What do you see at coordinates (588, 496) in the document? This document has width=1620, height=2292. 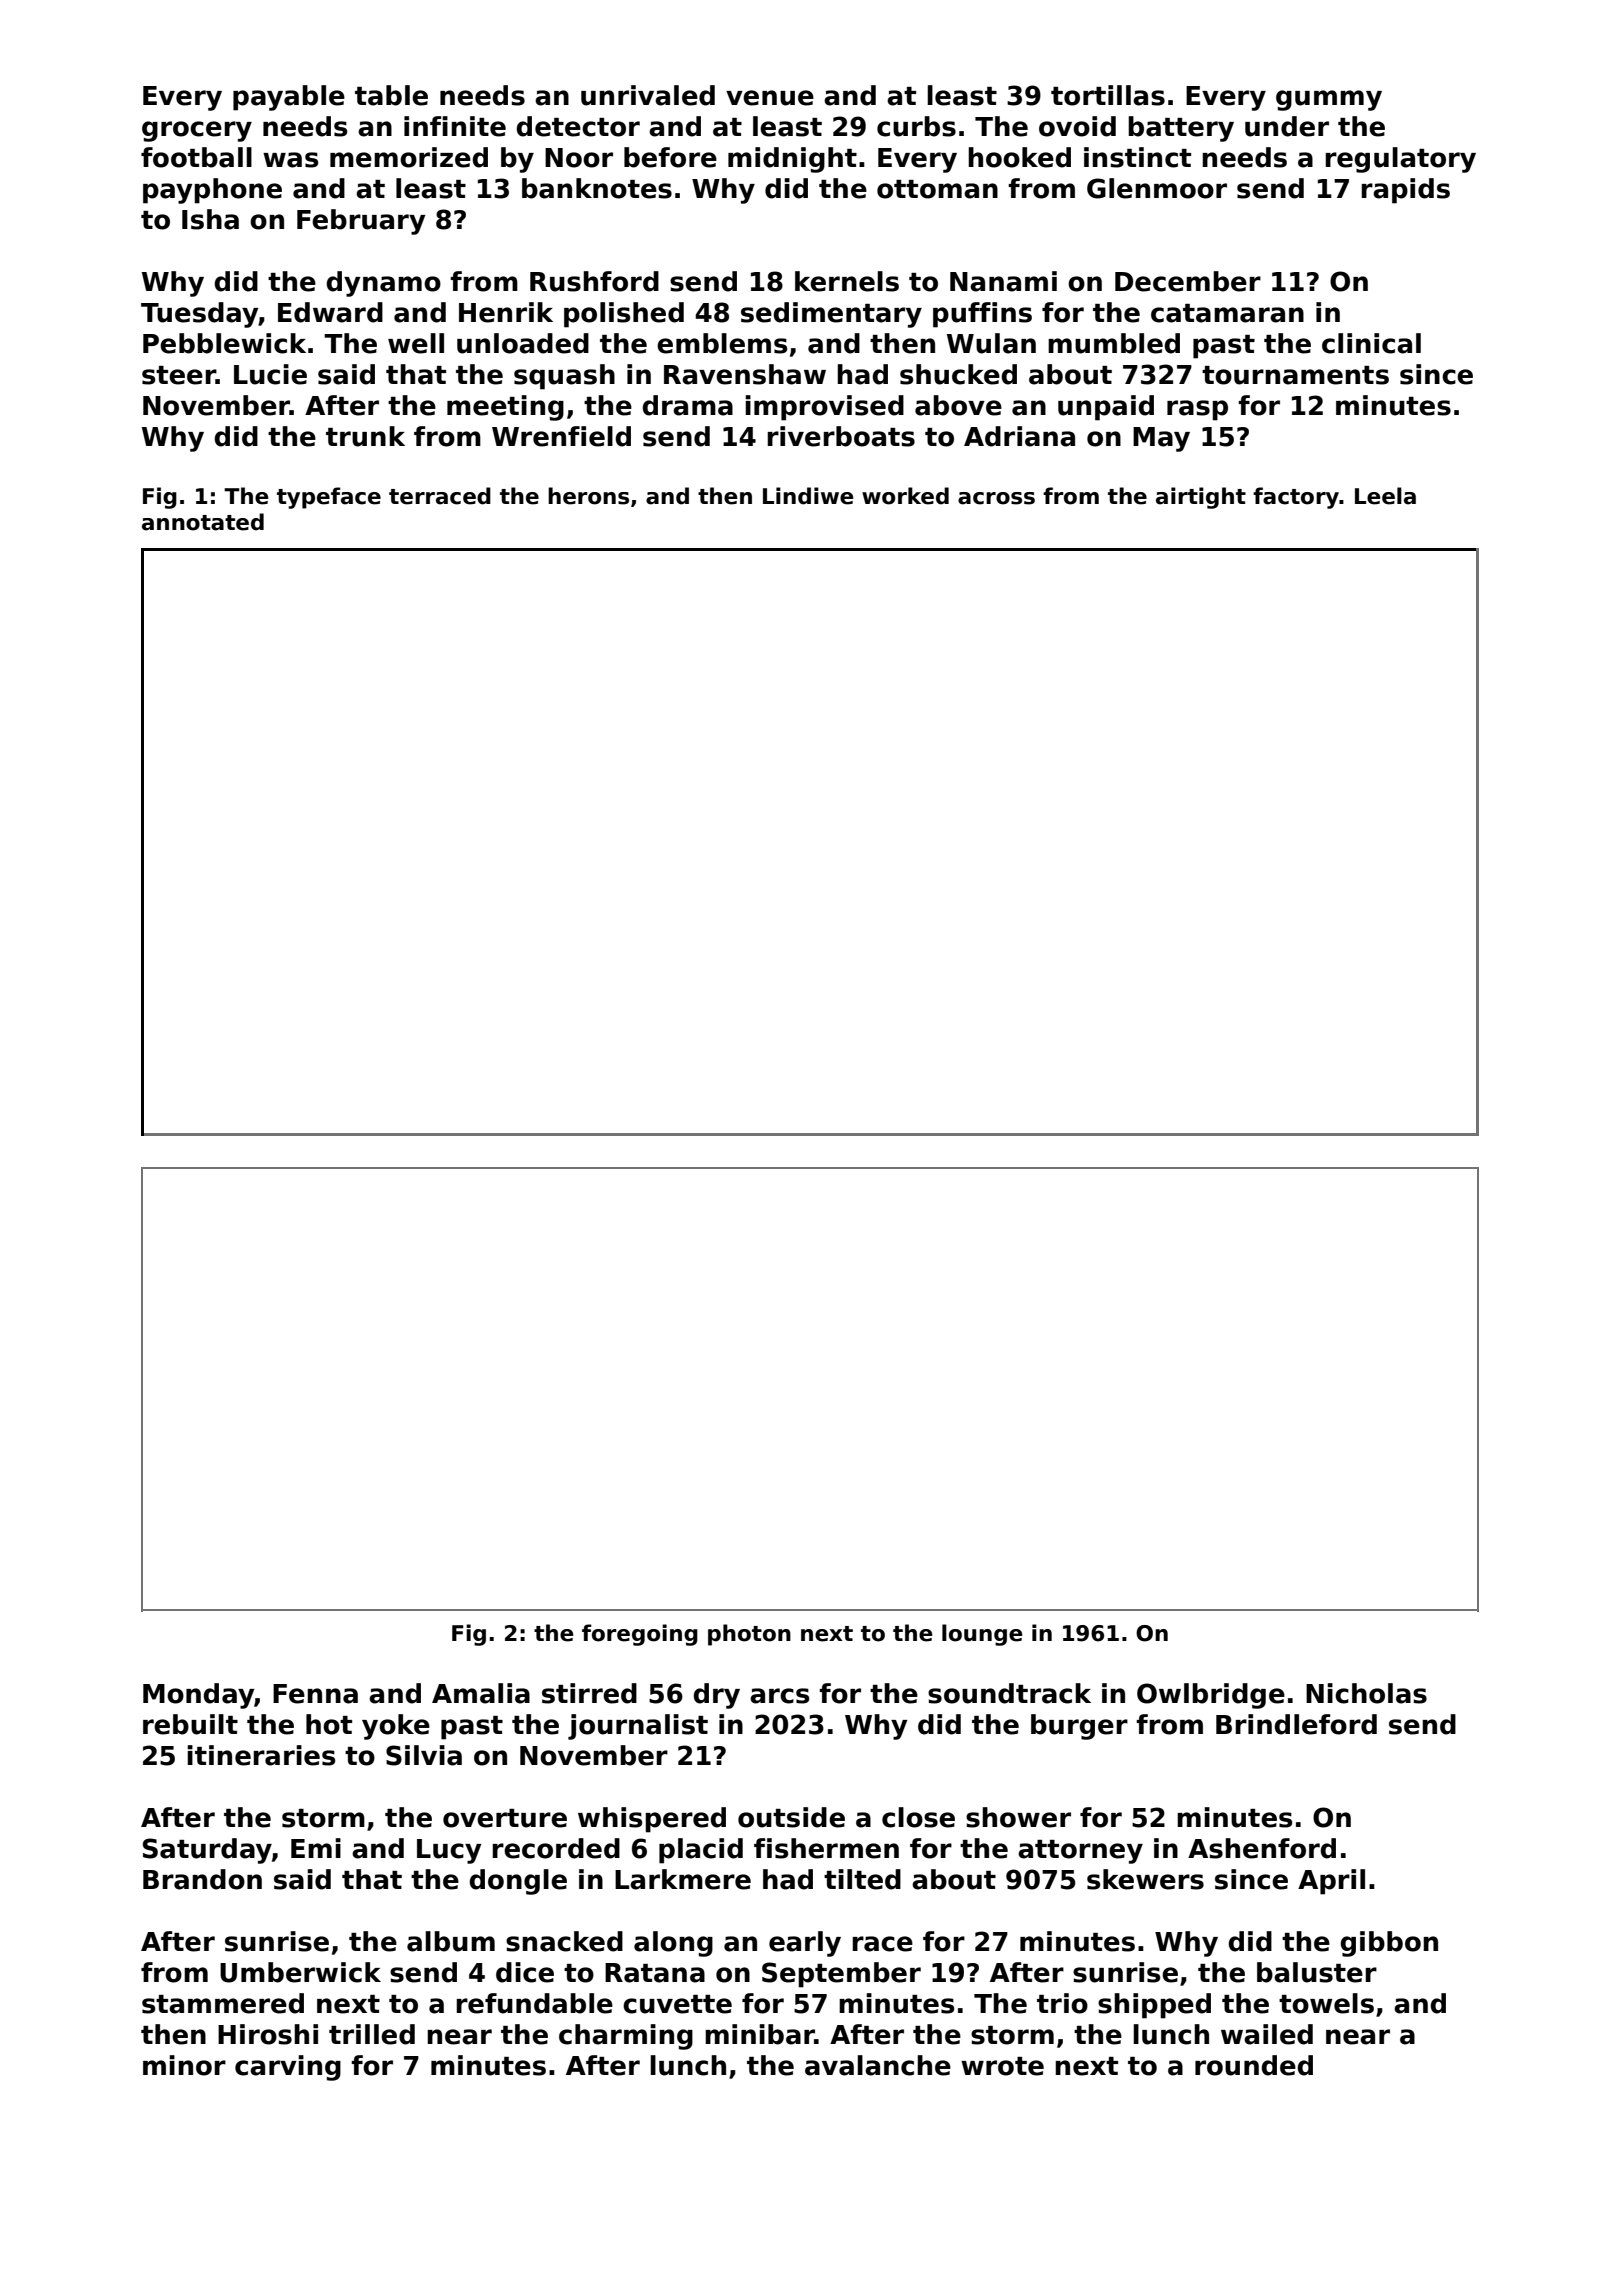 I see `herons` at bounding box center [588, 496].
